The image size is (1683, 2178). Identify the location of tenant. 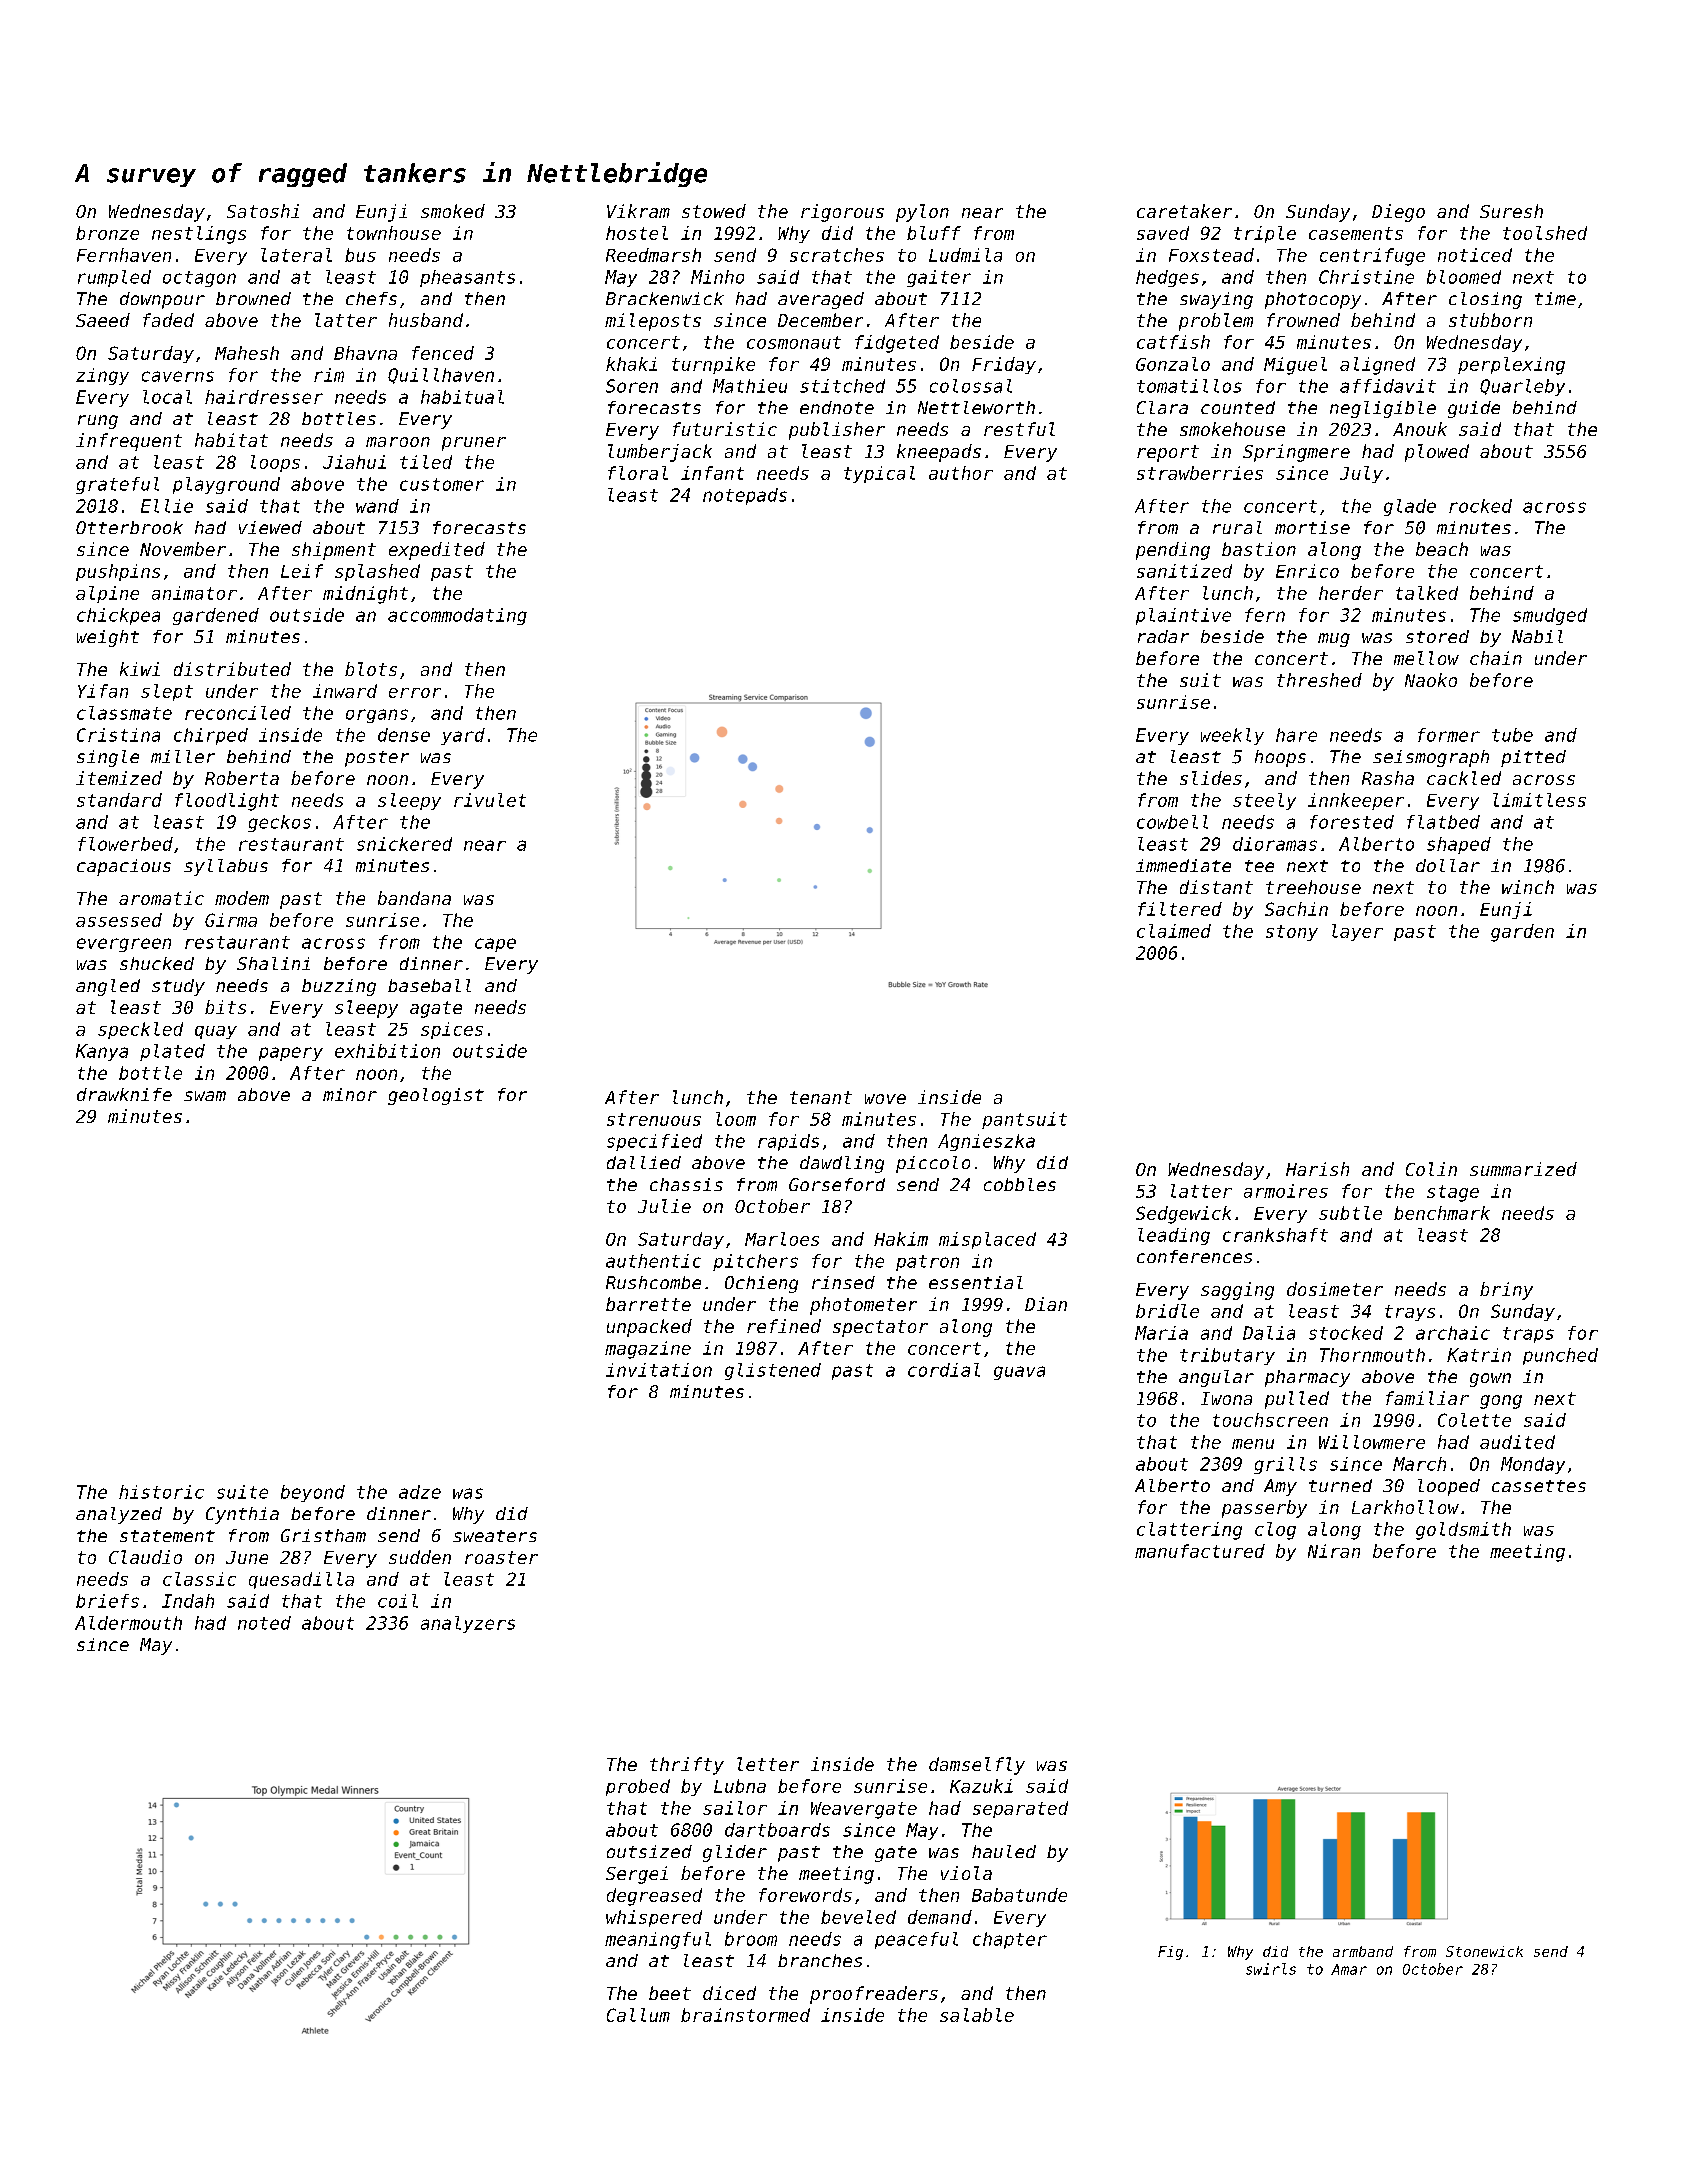
(821, 1097).
